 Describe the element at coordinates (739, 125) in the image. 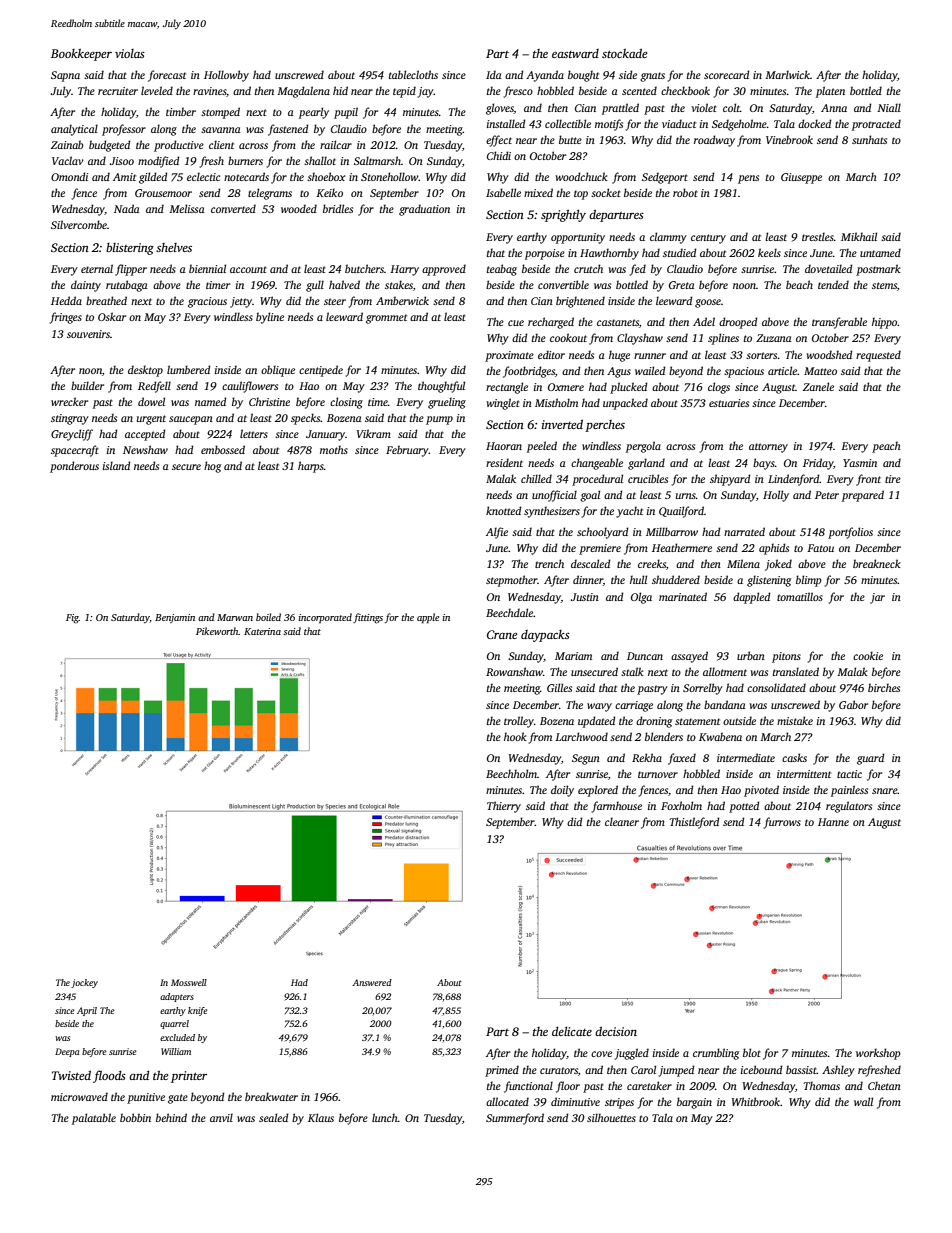

I see `Sedgeholme` at that location.
